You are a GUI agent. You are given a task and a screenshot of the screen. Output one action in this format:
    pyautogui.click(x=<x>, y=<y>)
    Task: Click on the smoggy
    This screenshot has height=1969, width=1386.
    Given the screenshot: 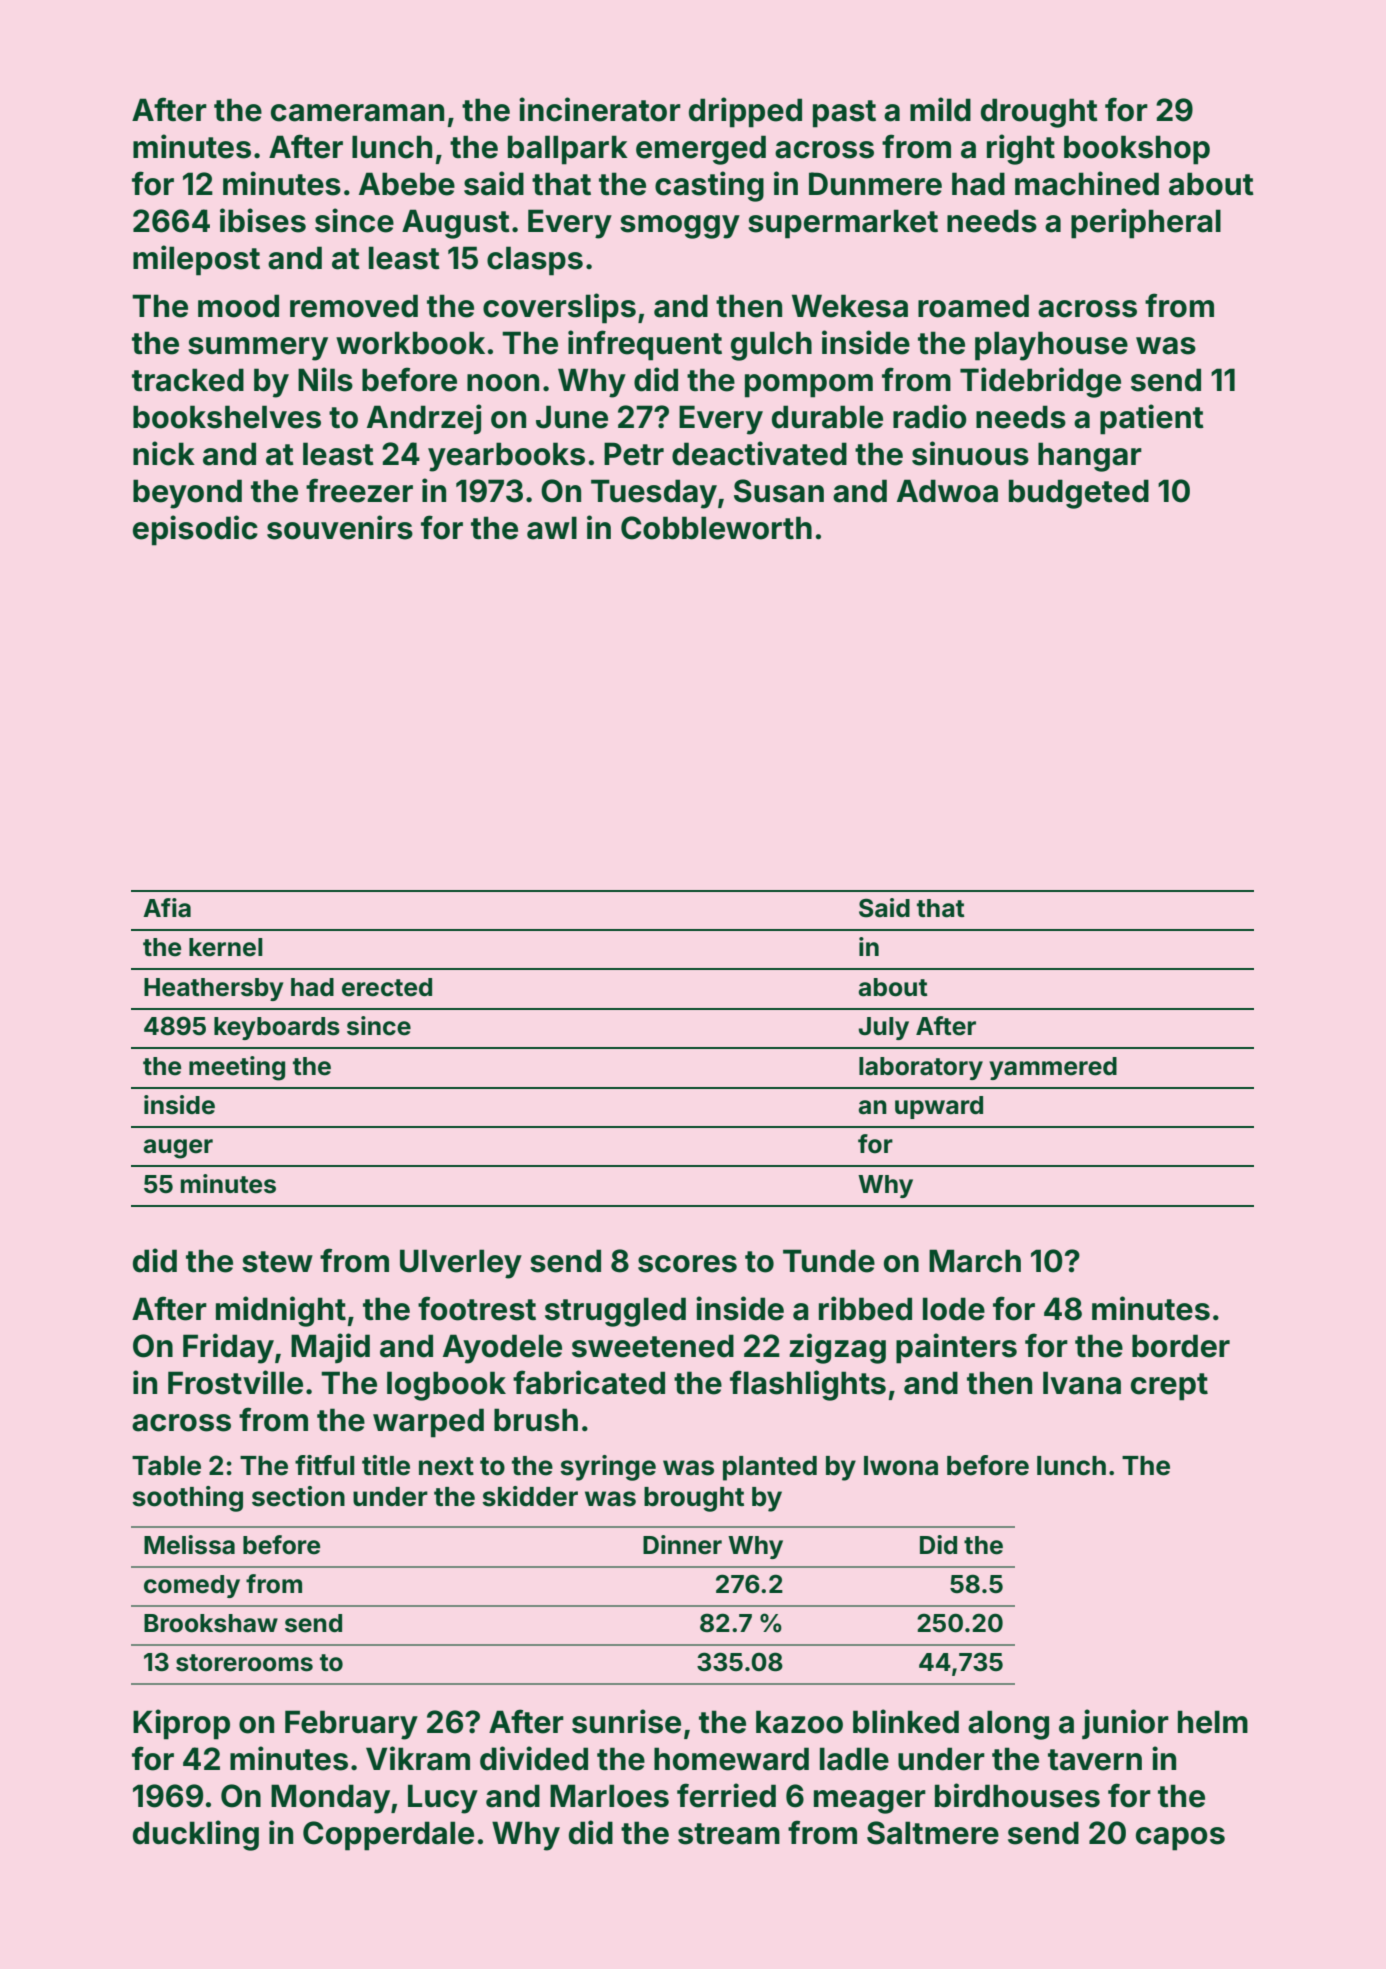 What is the action you would take?
    pyautogui.click(x=680, y=227)
